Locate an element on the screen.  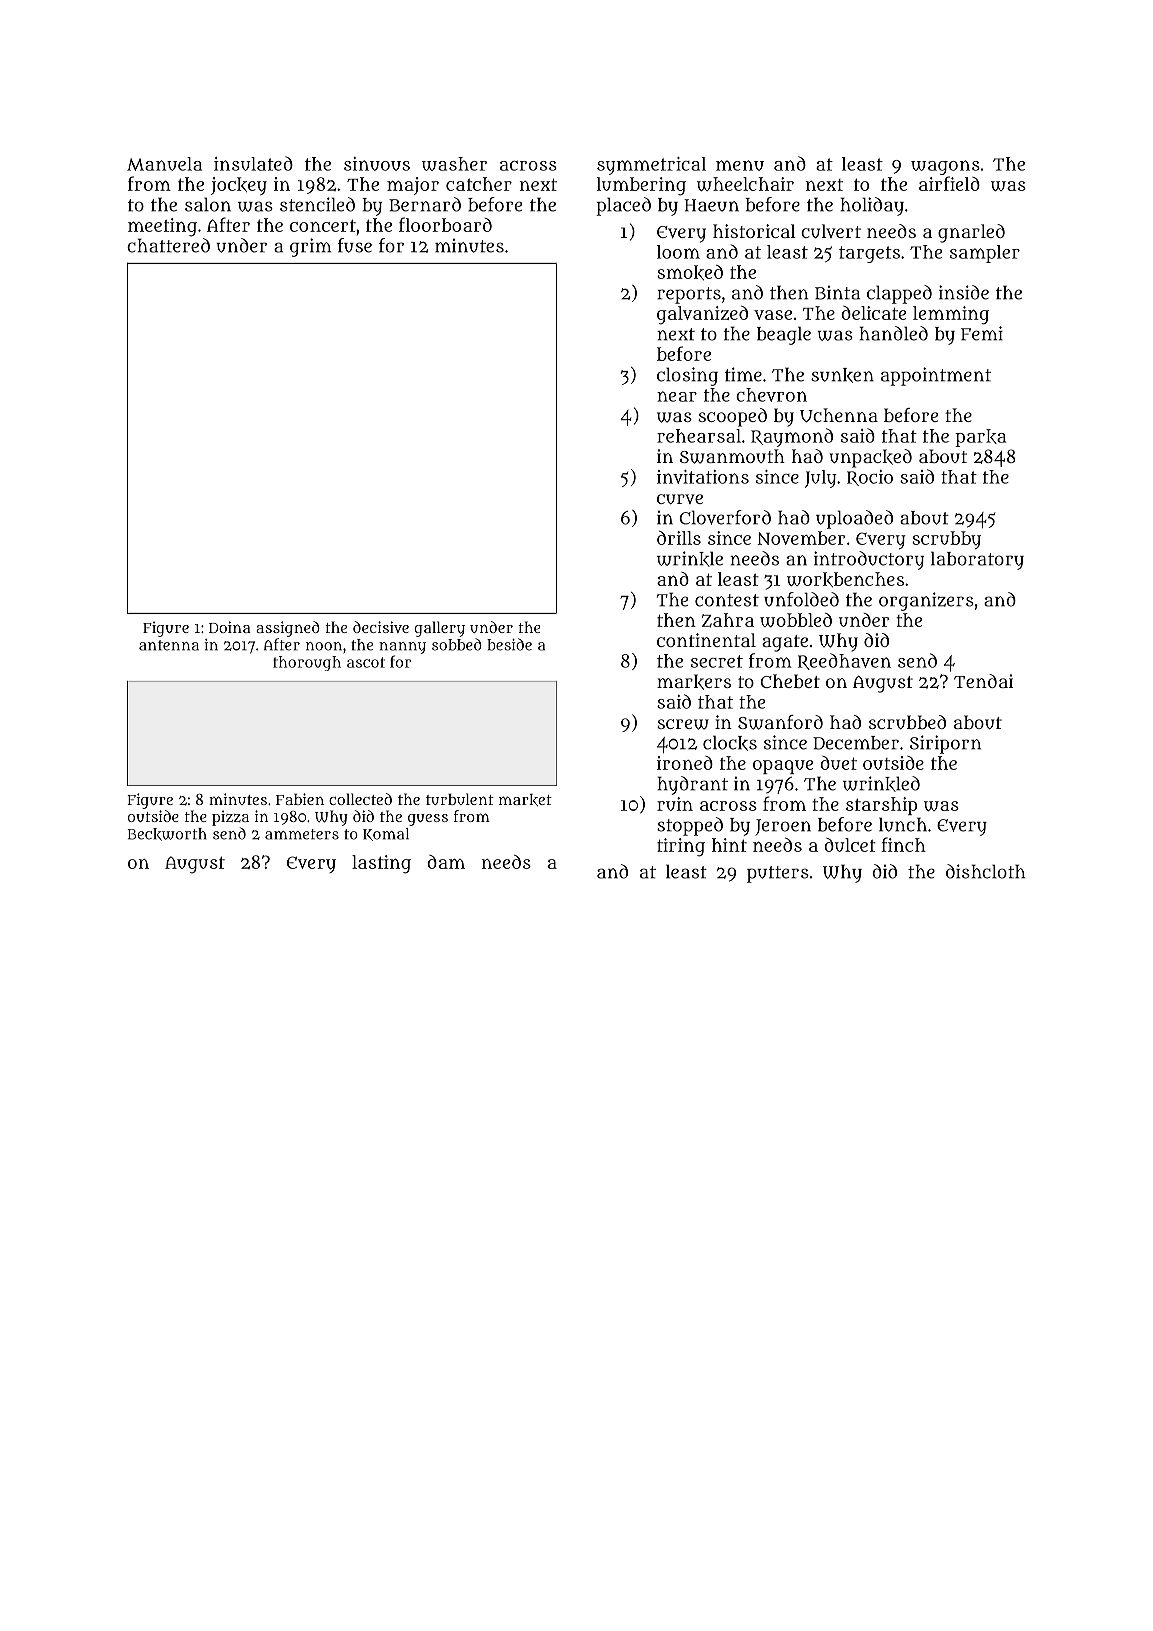
July is located at coordinates (821, 479).
